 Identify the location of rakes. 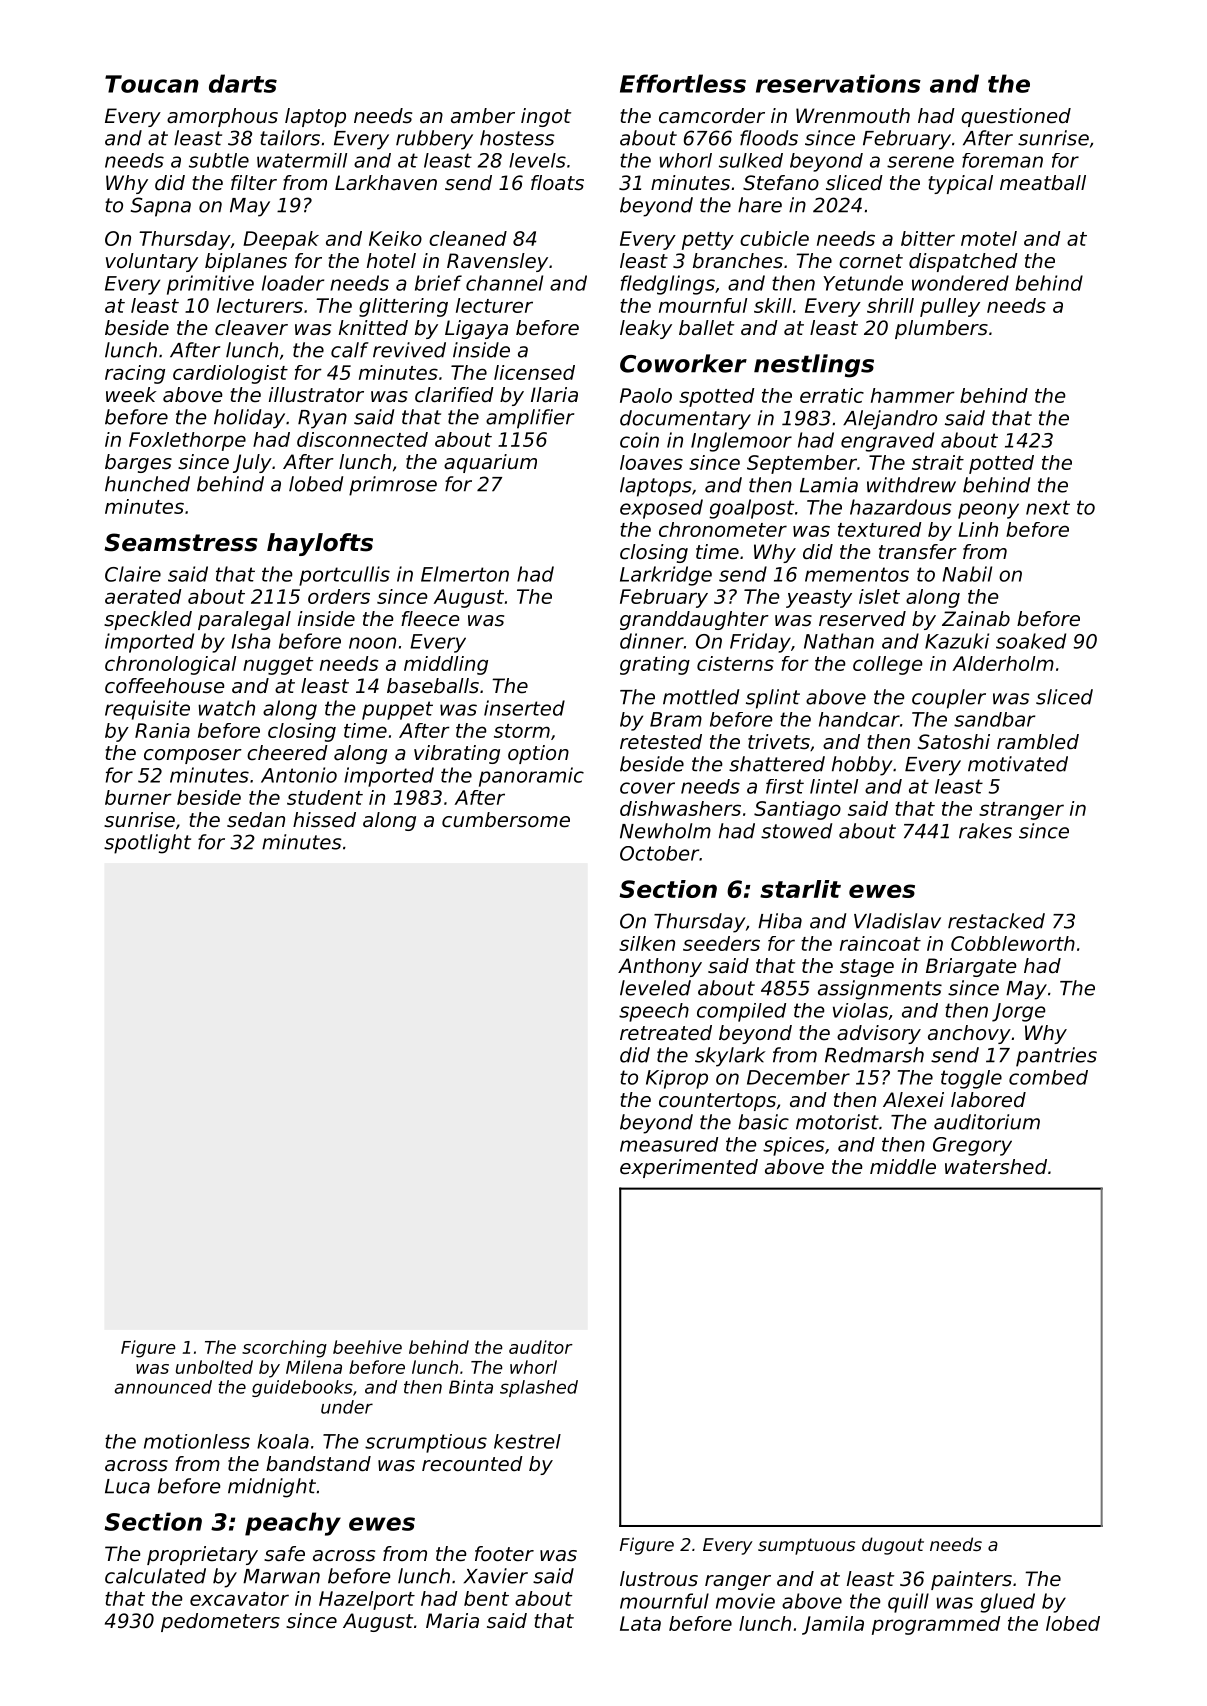
(985, 831).
